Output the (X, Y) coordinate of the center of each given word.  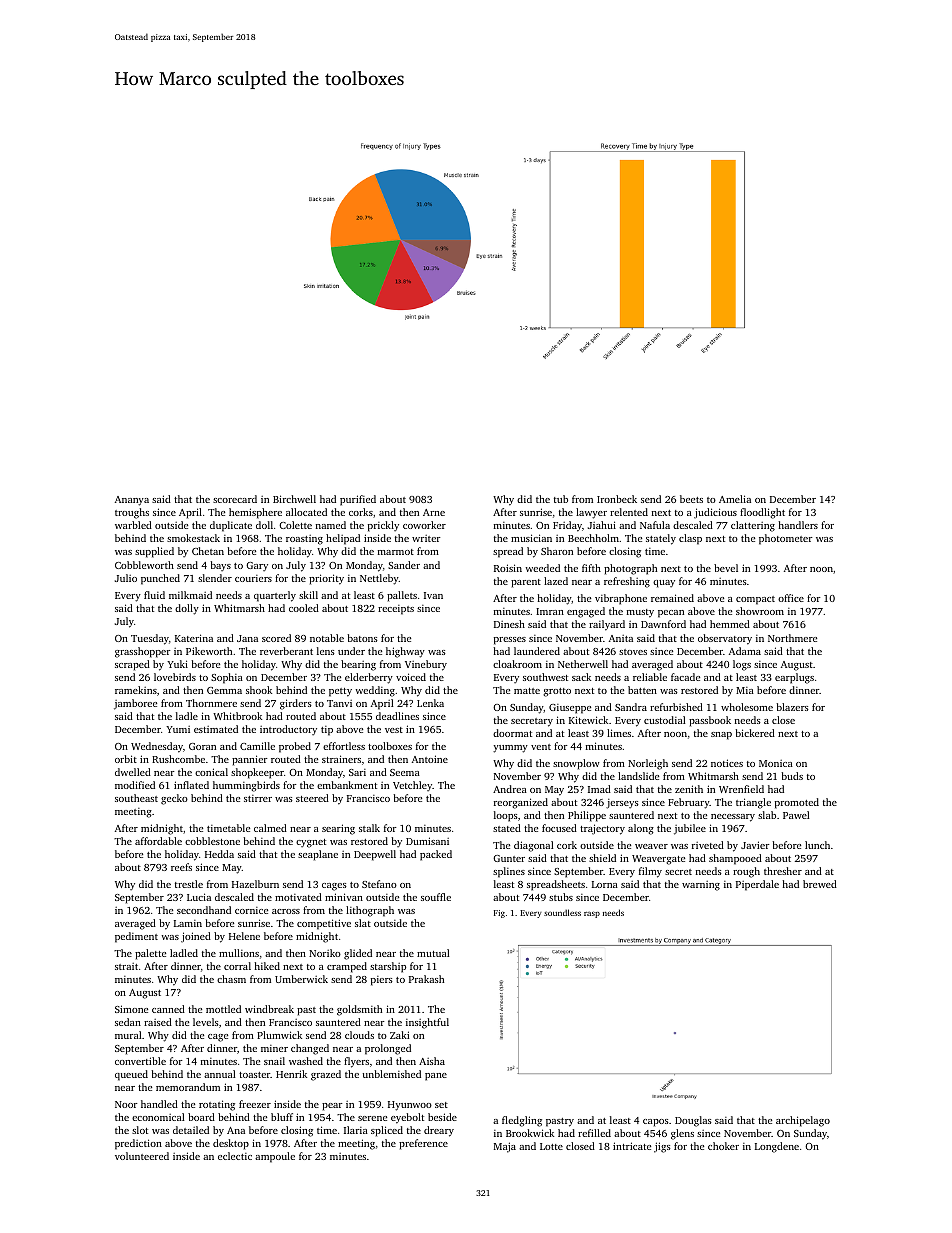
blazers (792, 707)
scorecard (235, 499)
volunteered (142, 1156)
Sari (357, 772)
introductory (288, 730)
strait (126, 966)
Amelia (735, 499)
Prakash (426, 979)
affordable (158, 841)
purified (358, 500)
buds (792, 776)
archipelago (803, 1121)
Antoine (430, 759)
